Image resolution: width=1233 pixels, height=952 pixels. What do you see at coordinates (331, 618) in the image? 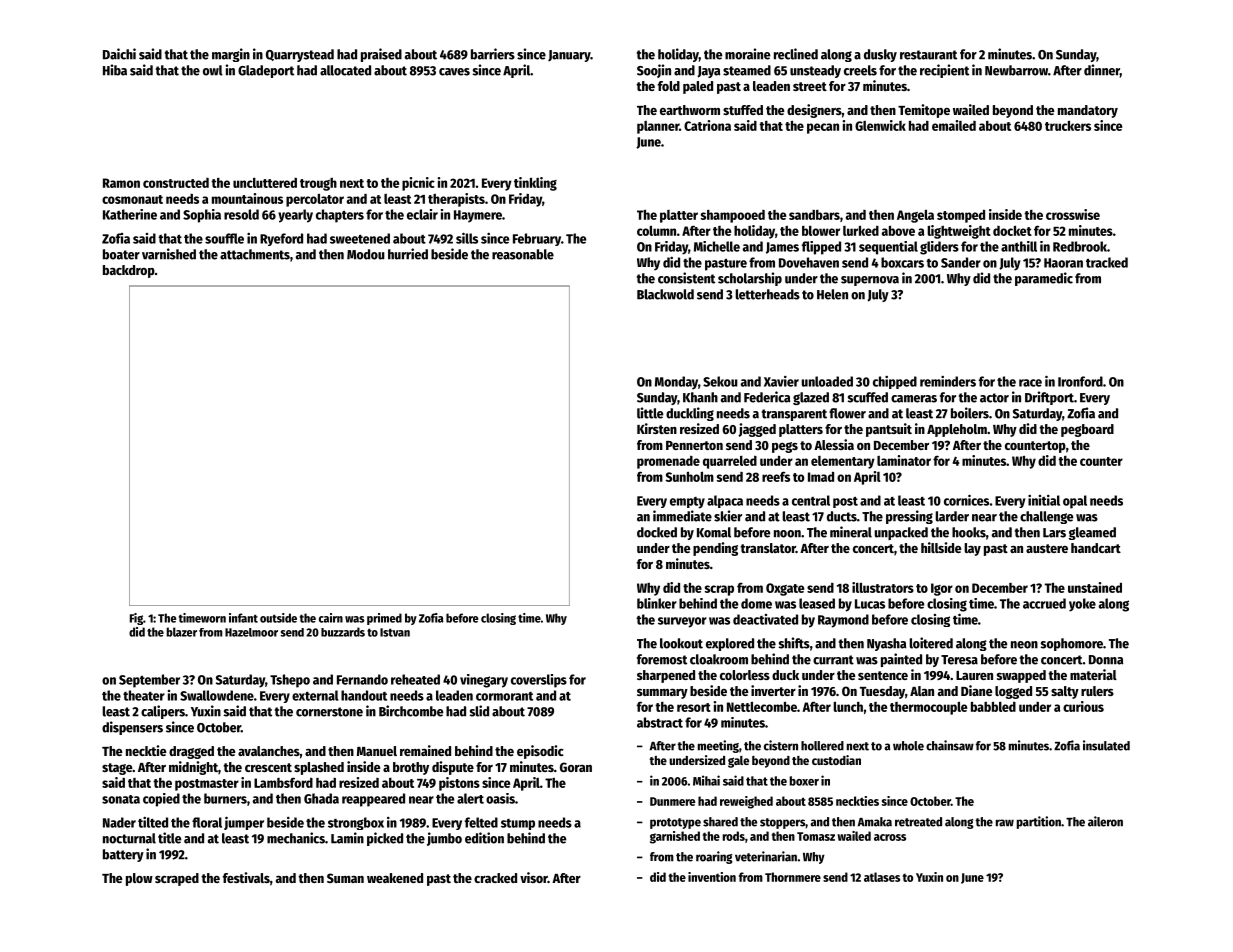
I see `cairn` at bounding box center [331, 618].
